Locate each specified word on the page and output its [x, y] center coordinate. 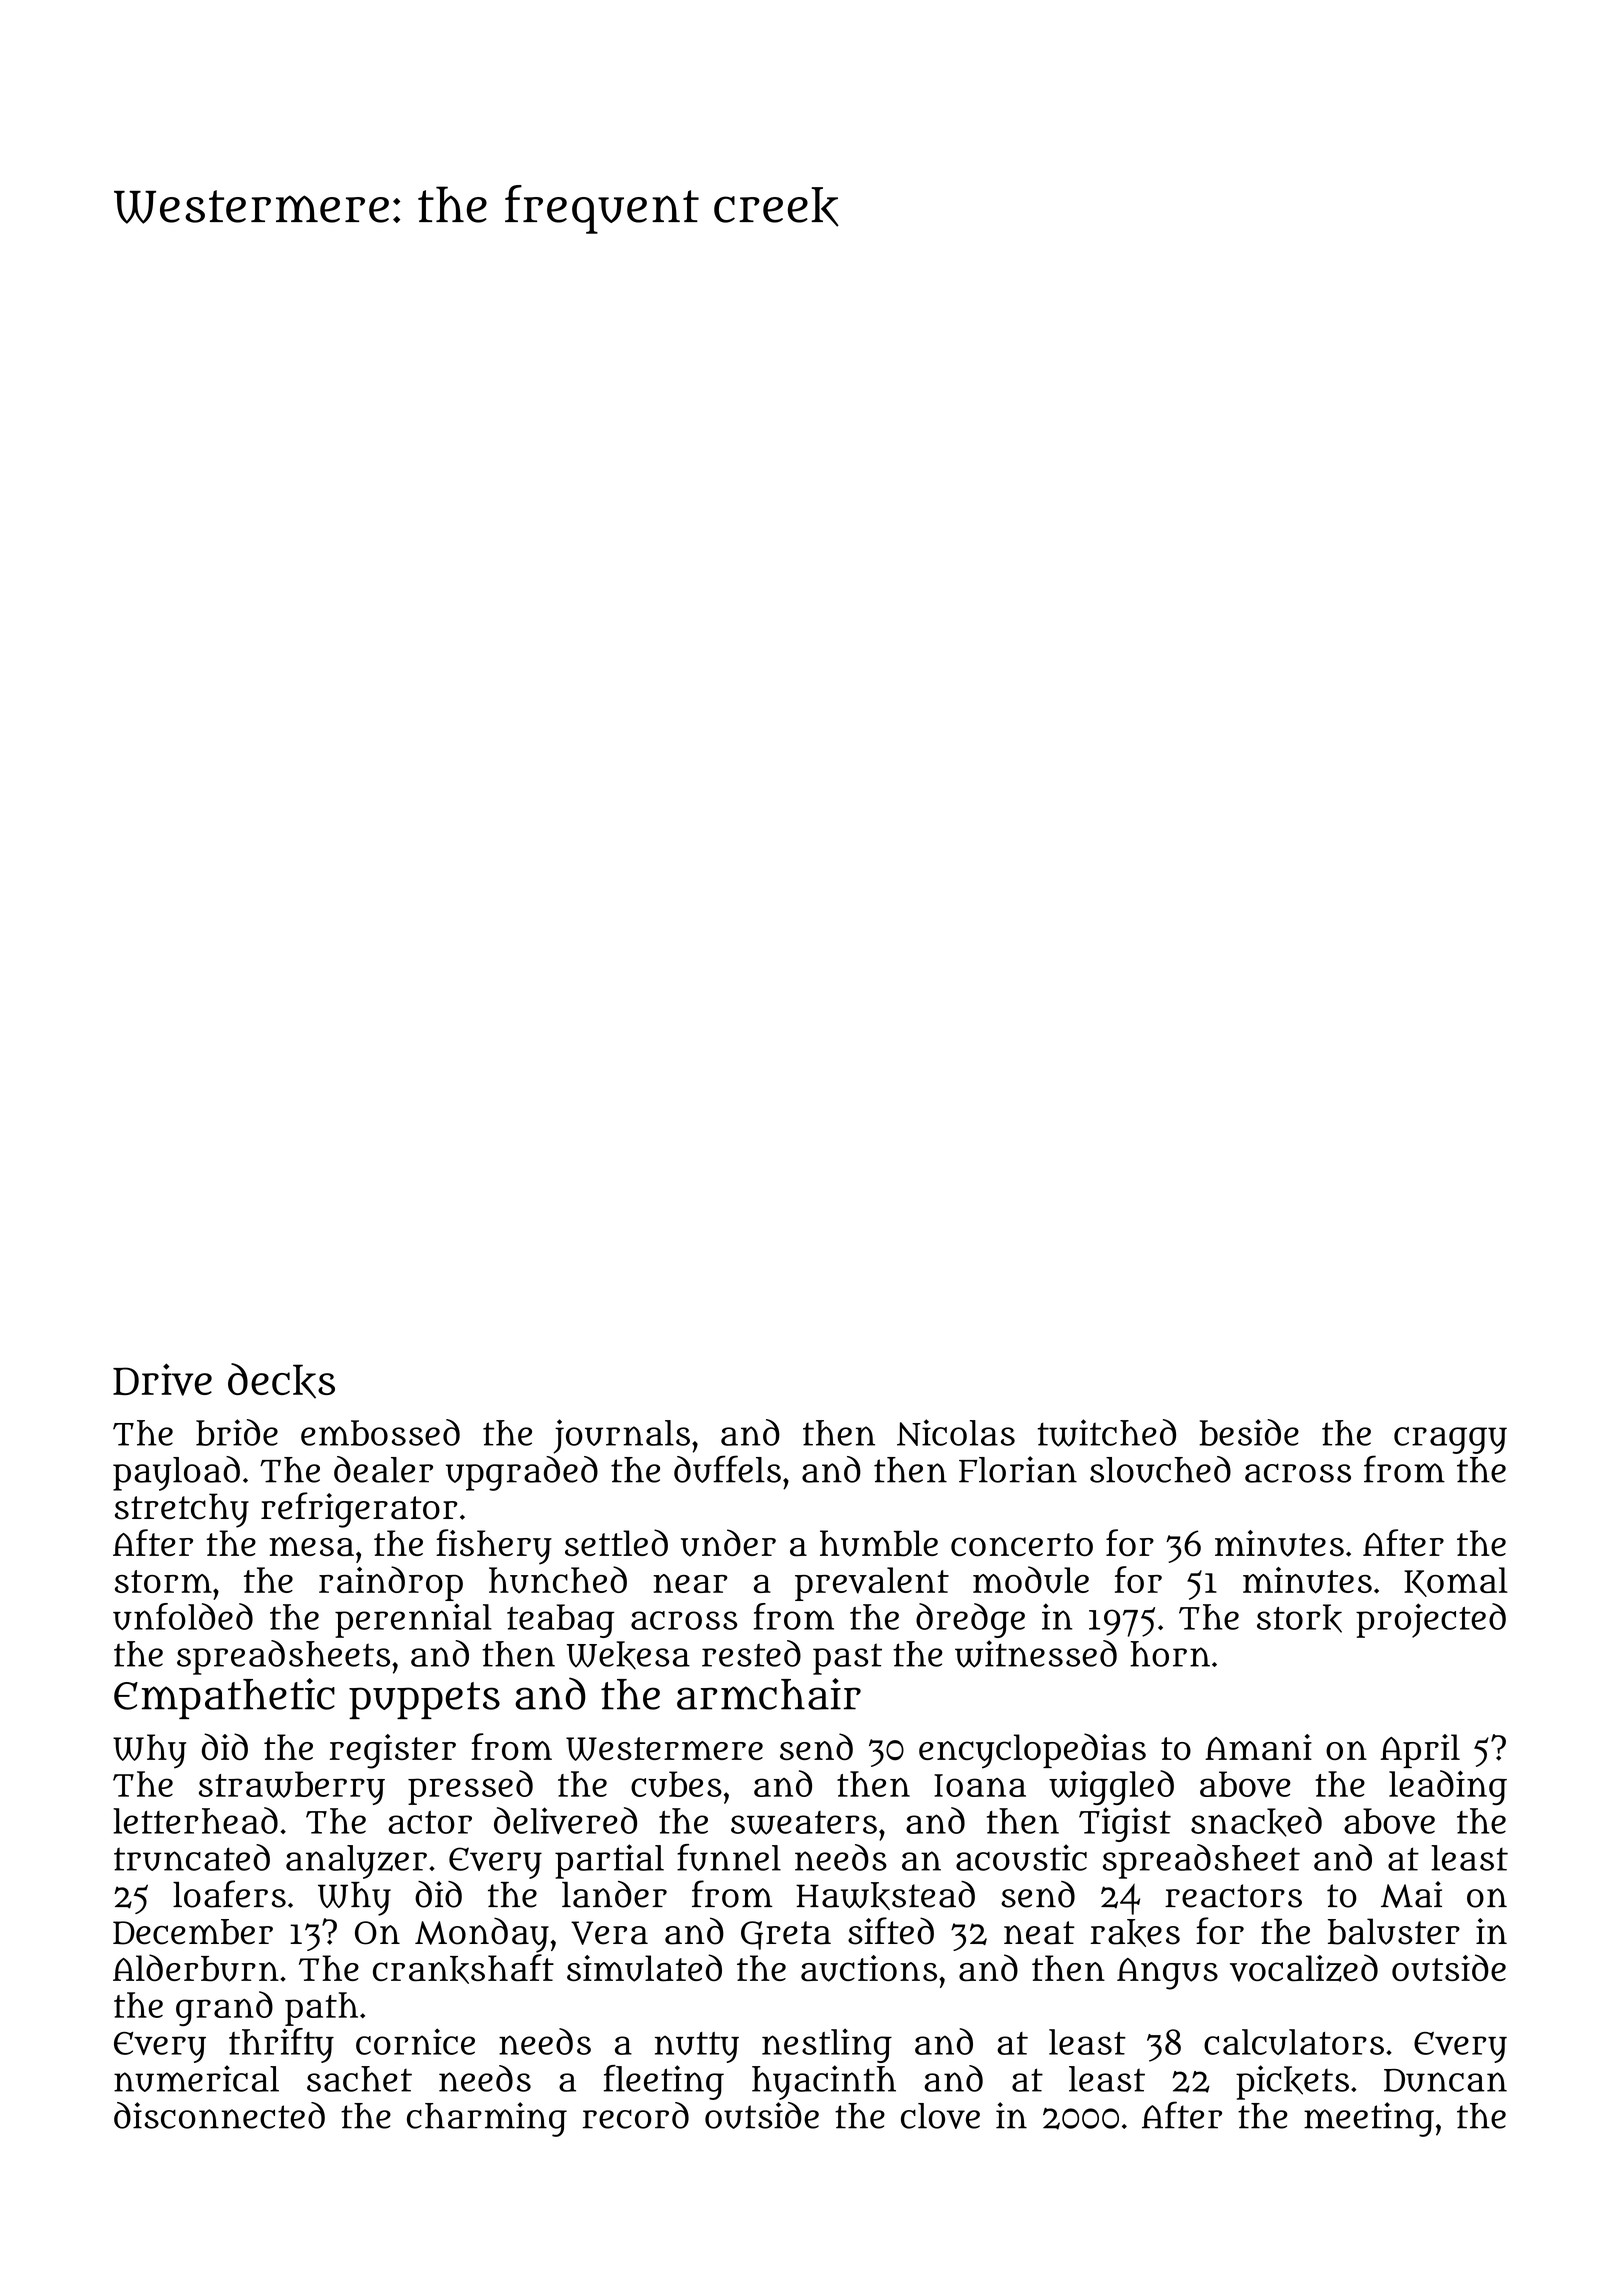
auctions [869, 1968]
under [728, 1543]
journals [621, 1436]
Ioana [980, 1785]
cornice [415, 2041]
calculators [1294, 2042]
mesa [312, 1547]
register [393, 1751]
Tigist [1125, 1824]
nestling [827, 2045]
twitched [1107, 1433]
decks [281, 1381]
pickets [1292, 2082]
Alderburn [196, 1968]
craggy [1450, 1440]
